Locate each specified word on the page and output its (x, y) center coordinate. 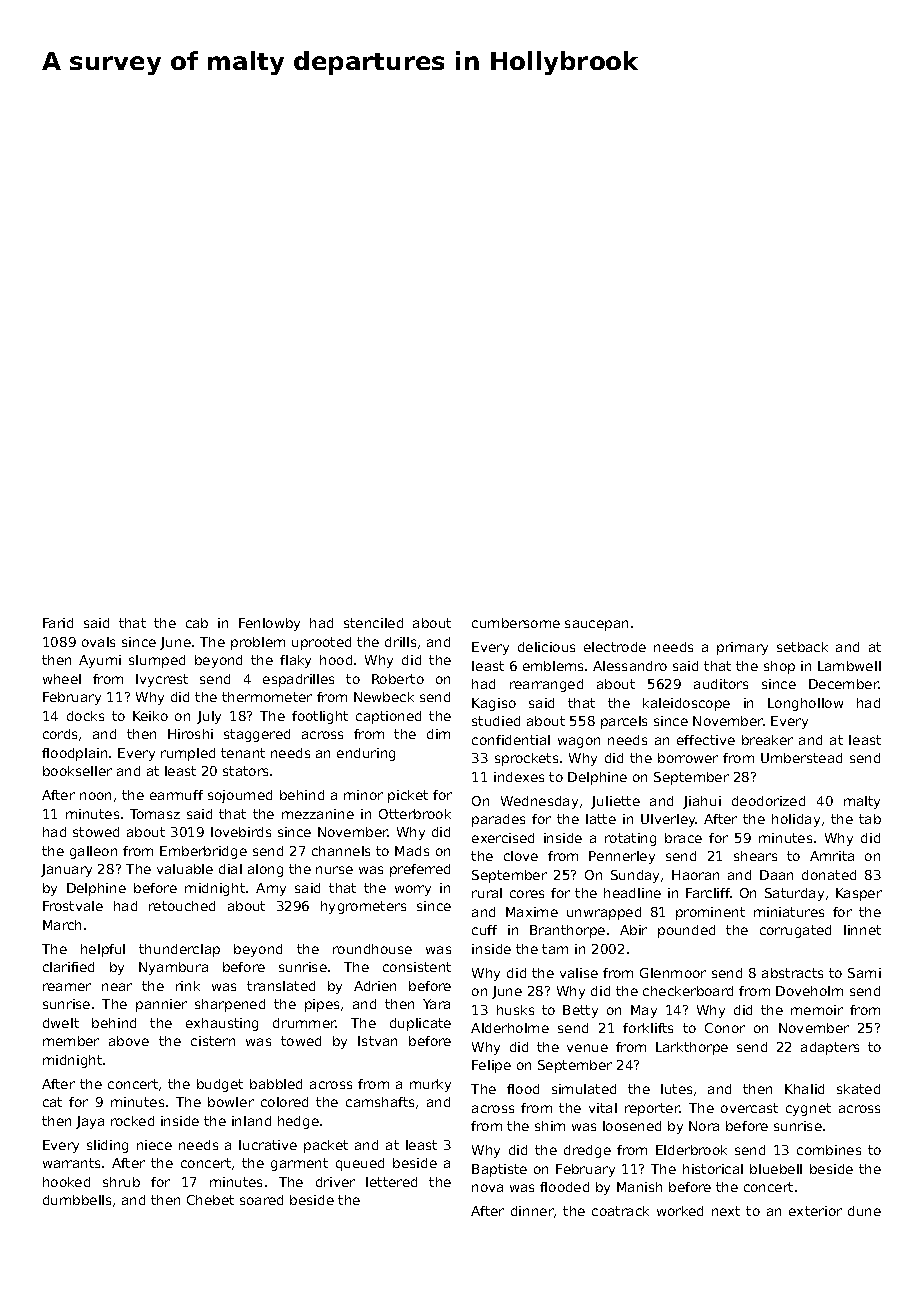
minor (363, 795)
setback (802, 647)
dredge (587, 1151)
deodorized (768, 801)
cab (197, 623)
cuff (484, 930)
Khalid (804, 1089)
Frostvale (73, 906)
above (129, 1041)
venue (587, 1048)
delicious (546, 647)
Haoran (695, 875)
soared (261, 1200)
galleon (93, 852)
